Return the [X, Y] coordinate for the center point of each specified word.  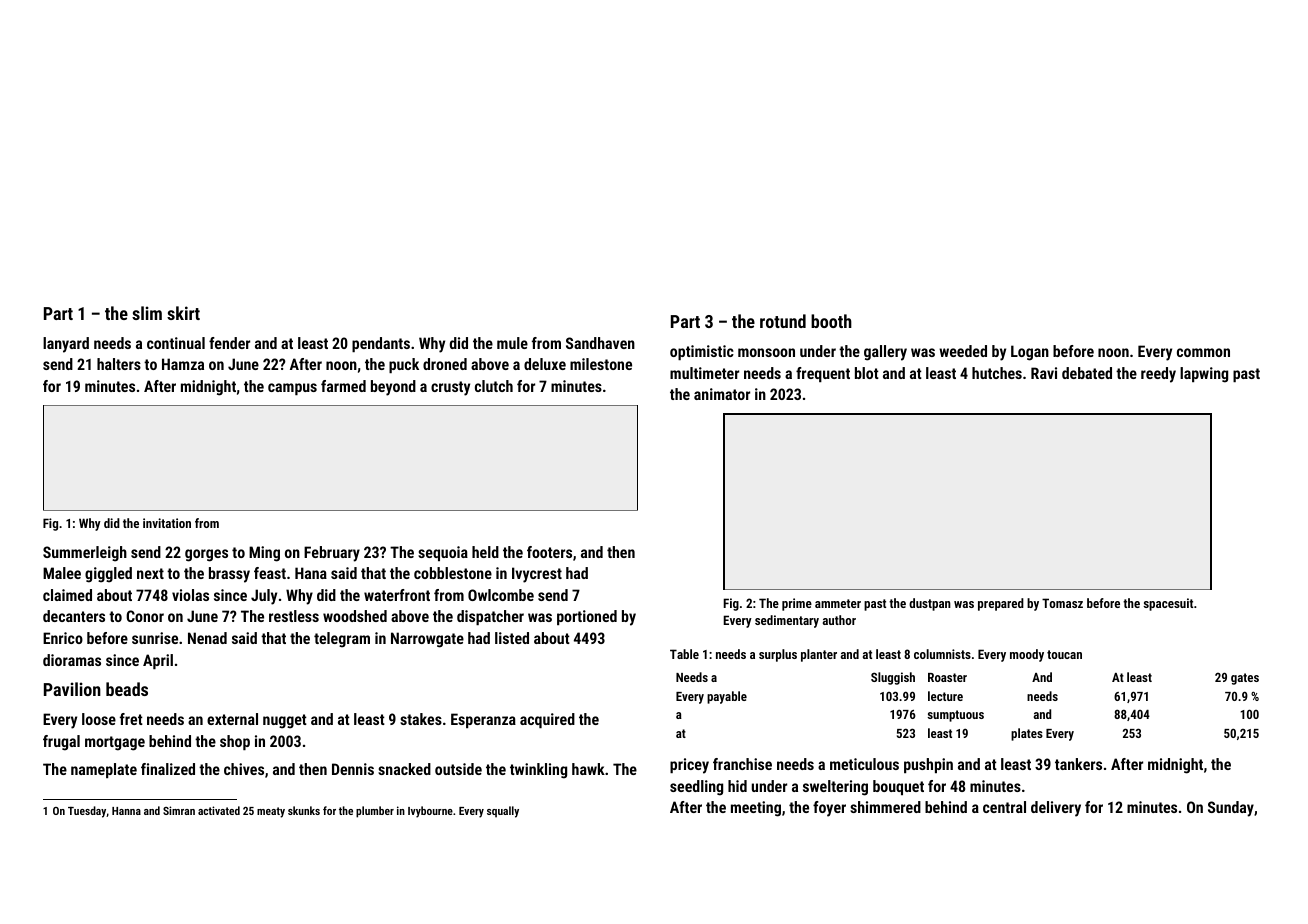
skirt [183, 313]
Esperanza [483, 720]
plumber [375, 812]
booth [831, 321]
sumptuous [955, 716]
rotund [783, 321]
